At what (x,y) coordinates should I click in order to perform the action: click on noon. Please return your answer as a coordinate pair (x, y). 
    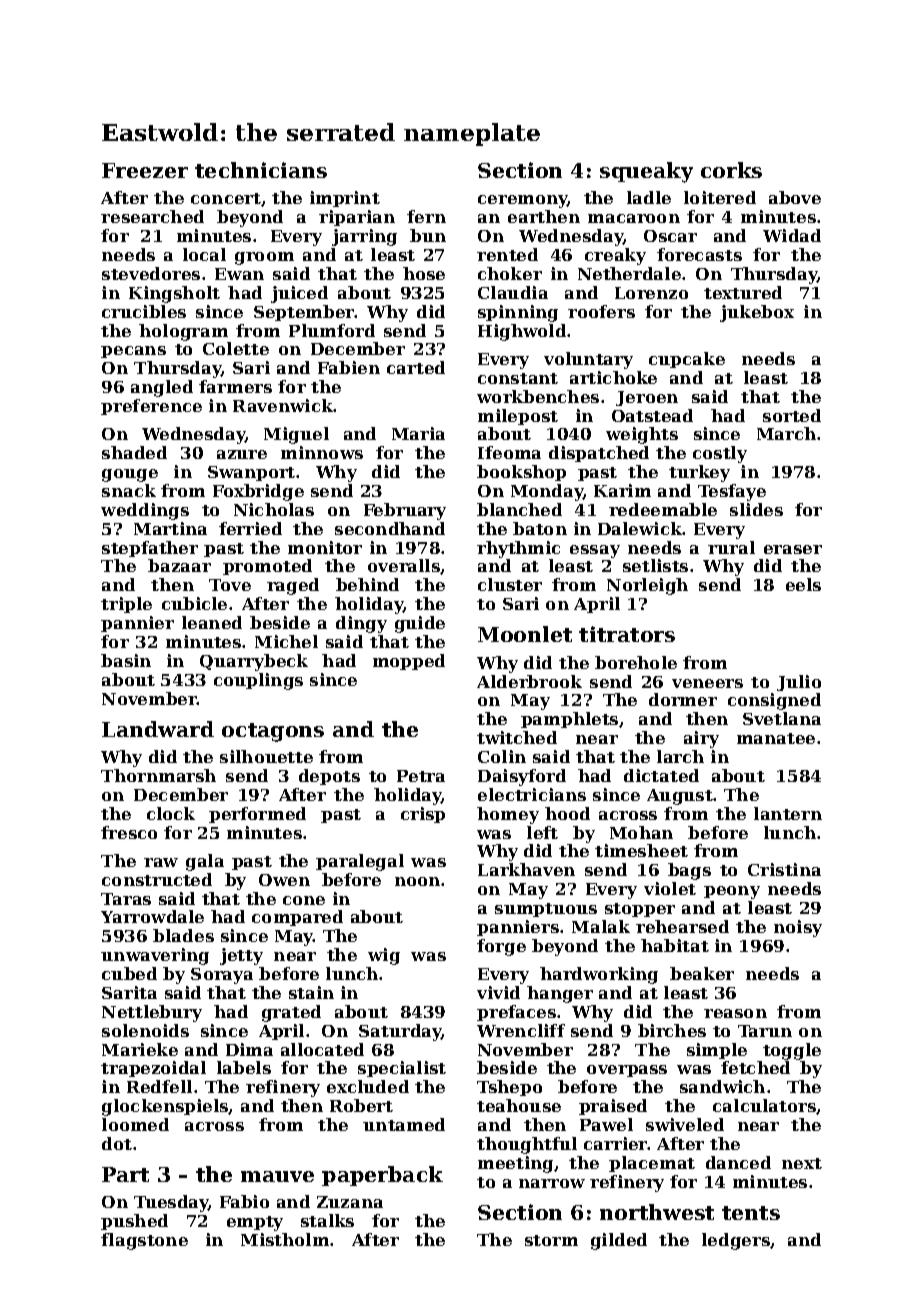
    Looking at the image, I should click on (417, 881).
